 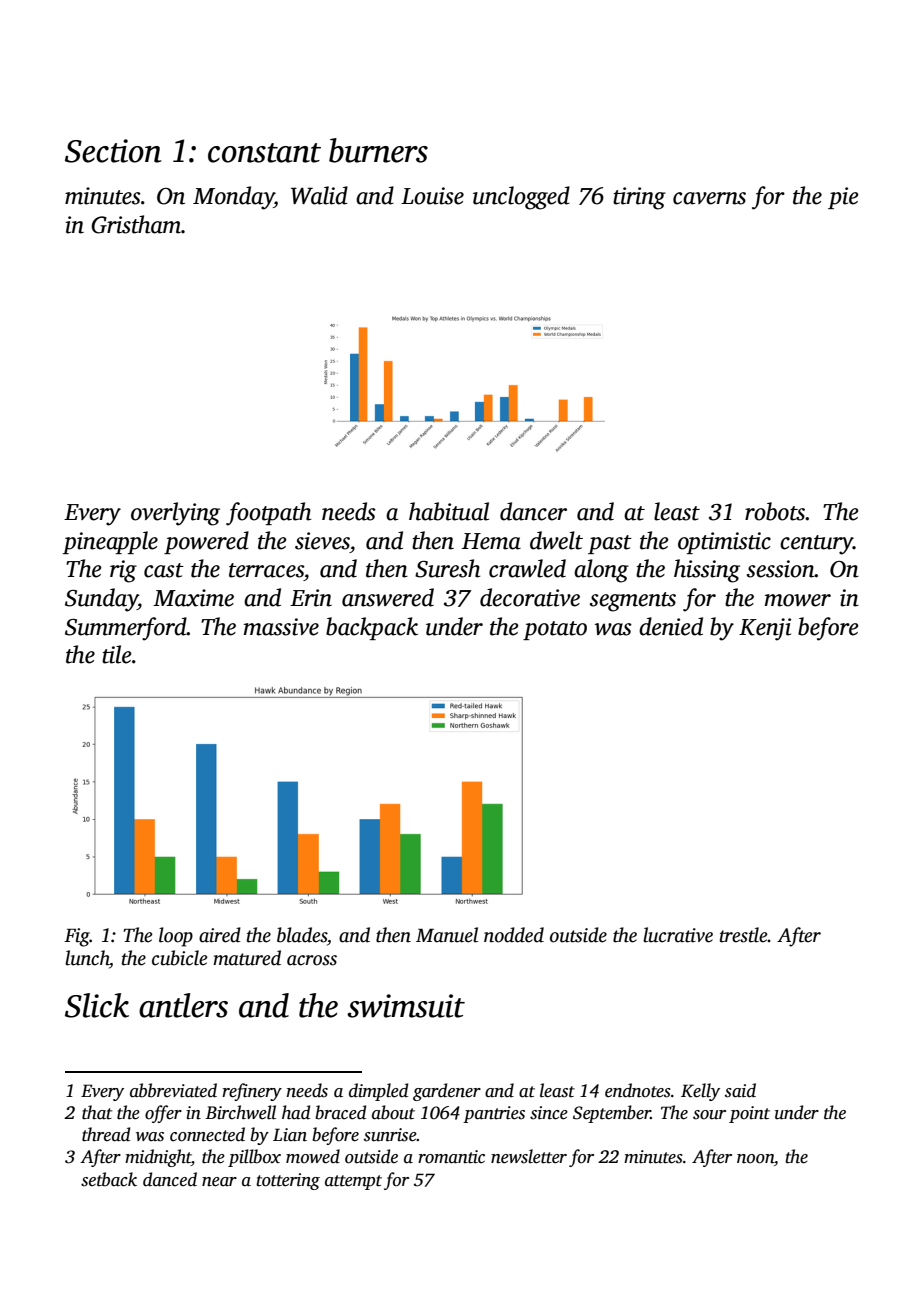 I want to click on Walid, so click(x=319, y=195).
